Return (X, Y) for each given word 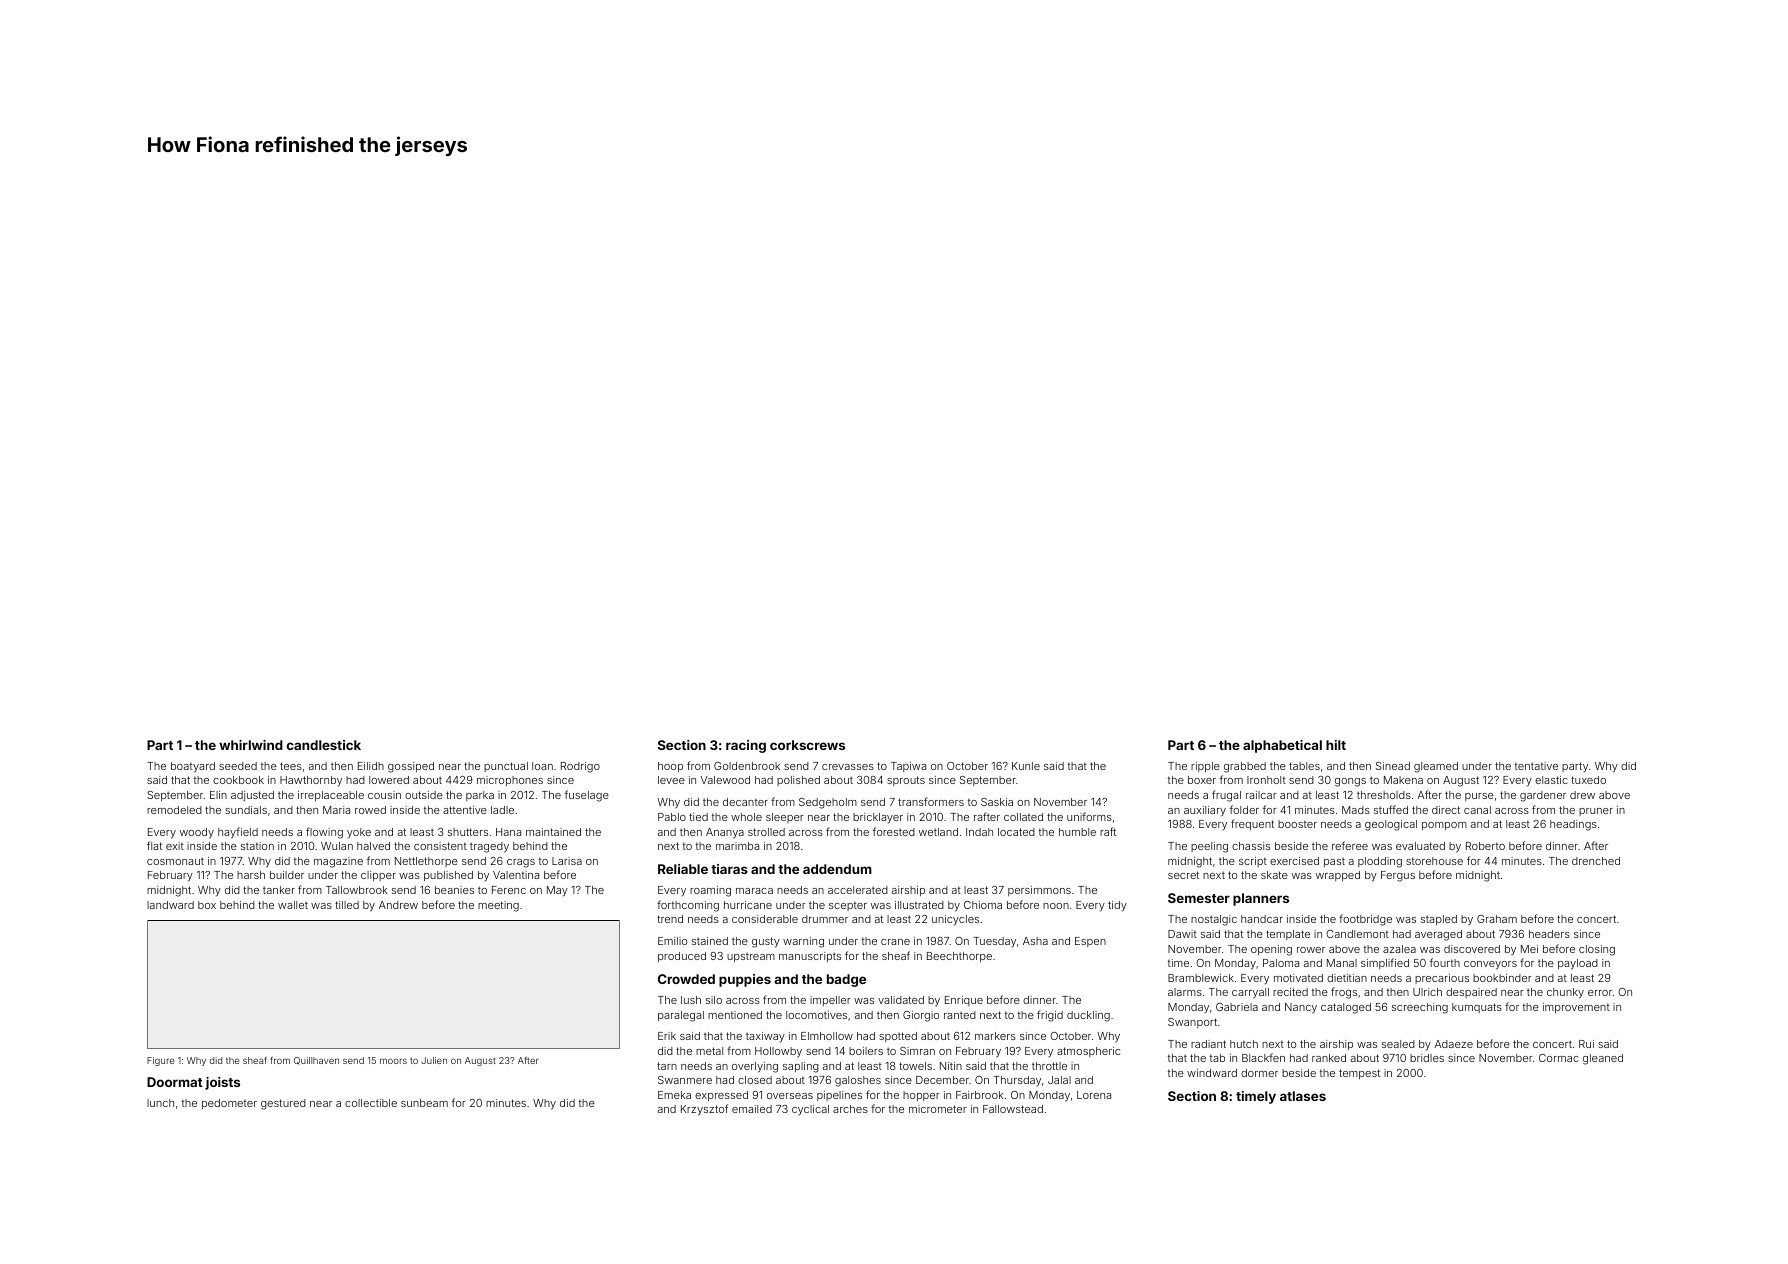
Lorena (1094, 1095)
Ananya (725, 833)
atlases (1303, 1096)
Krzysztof (704, 1110)
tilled (347, 905)
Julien (434, 1060)
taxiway (765, 1037)
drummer (825, 919)
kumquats (1477, 1008)
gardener (1543, 796)
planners (1261, 899)
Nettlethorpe (426, 862)
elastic (1551, 780)
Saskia (997, 802)
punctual (506, 767)
